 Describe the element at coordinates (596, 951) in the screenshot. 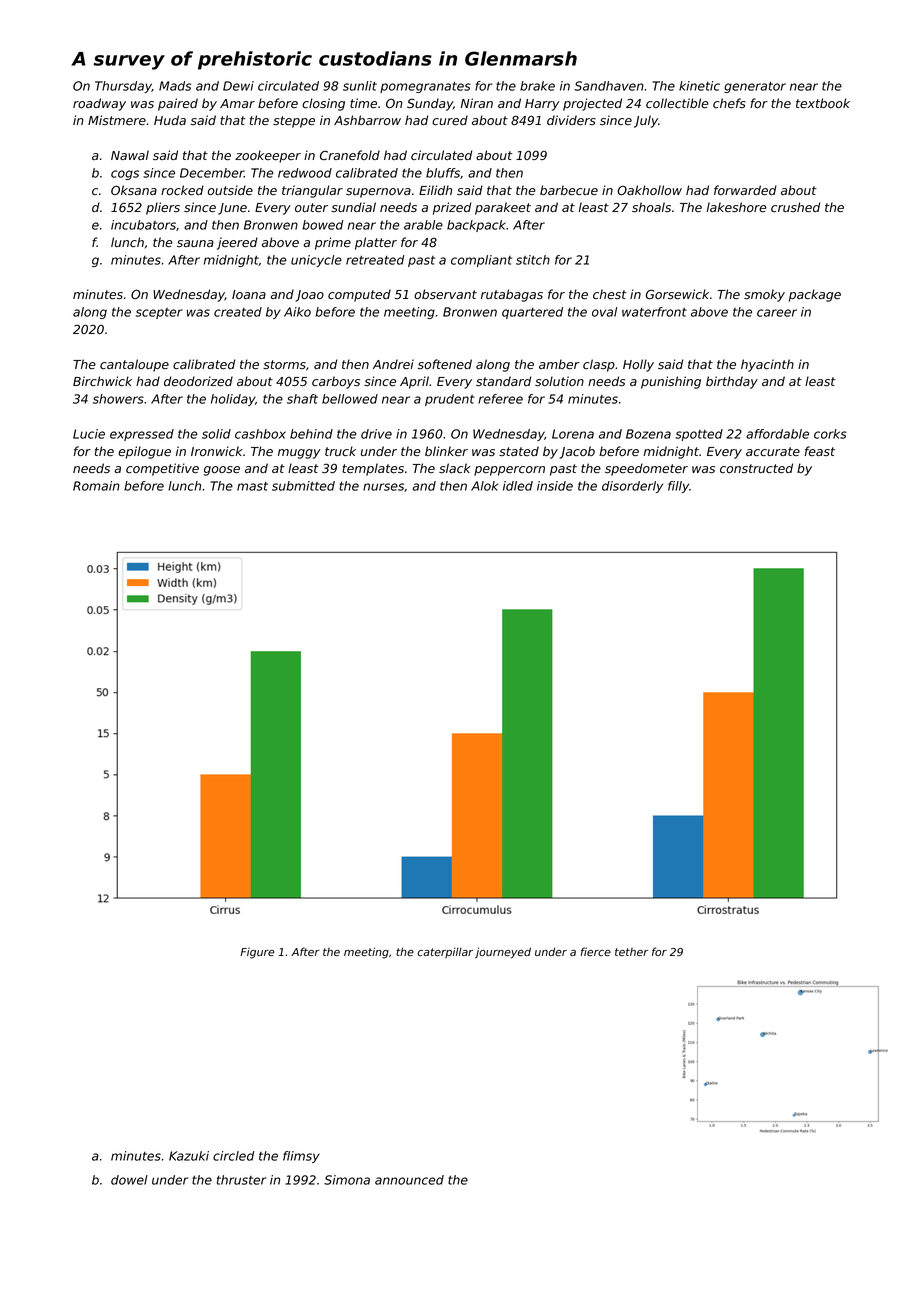

I see `fierce` at that location.
